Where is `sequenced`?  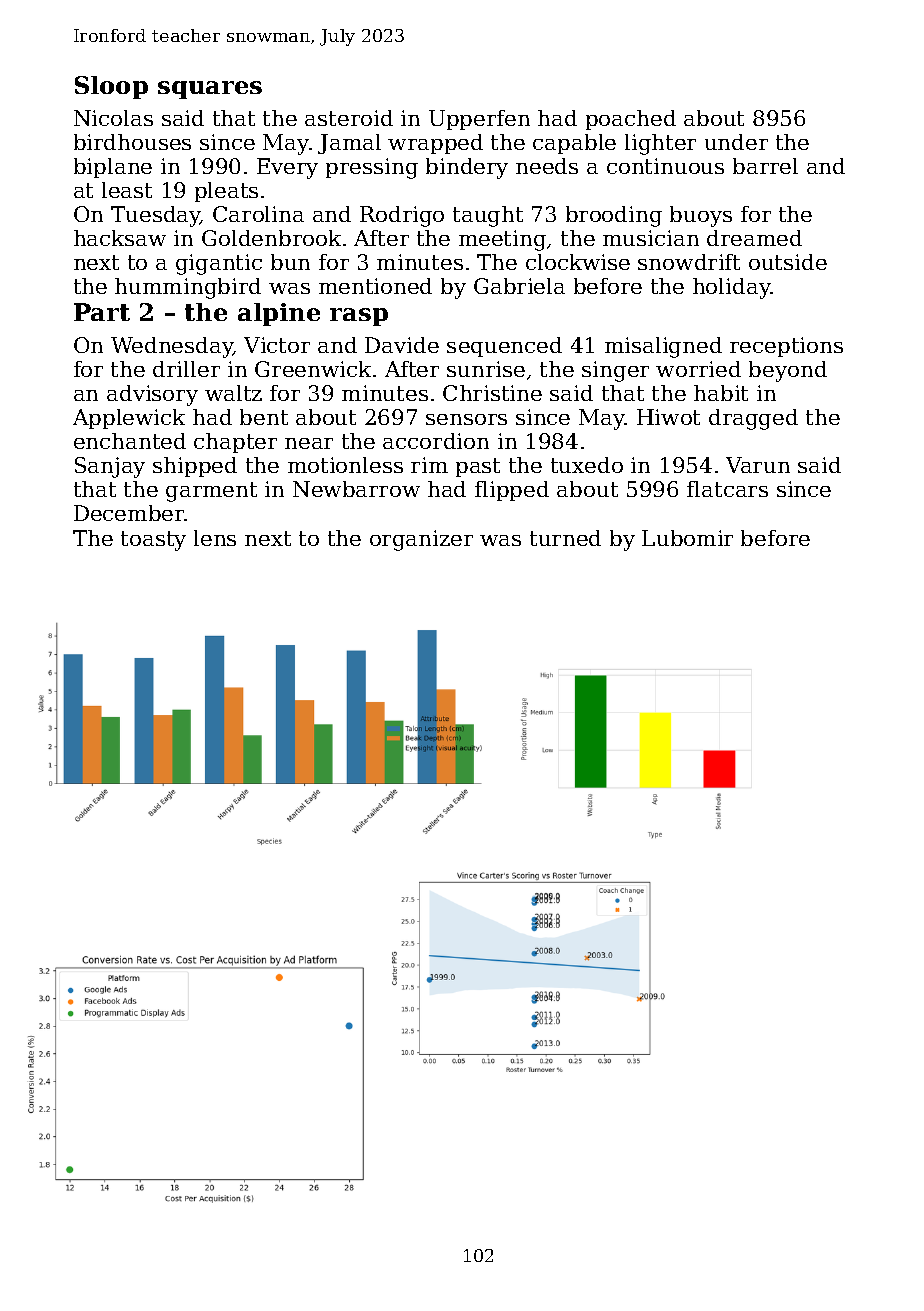
sequenced is located at coordinates (504, 347).
